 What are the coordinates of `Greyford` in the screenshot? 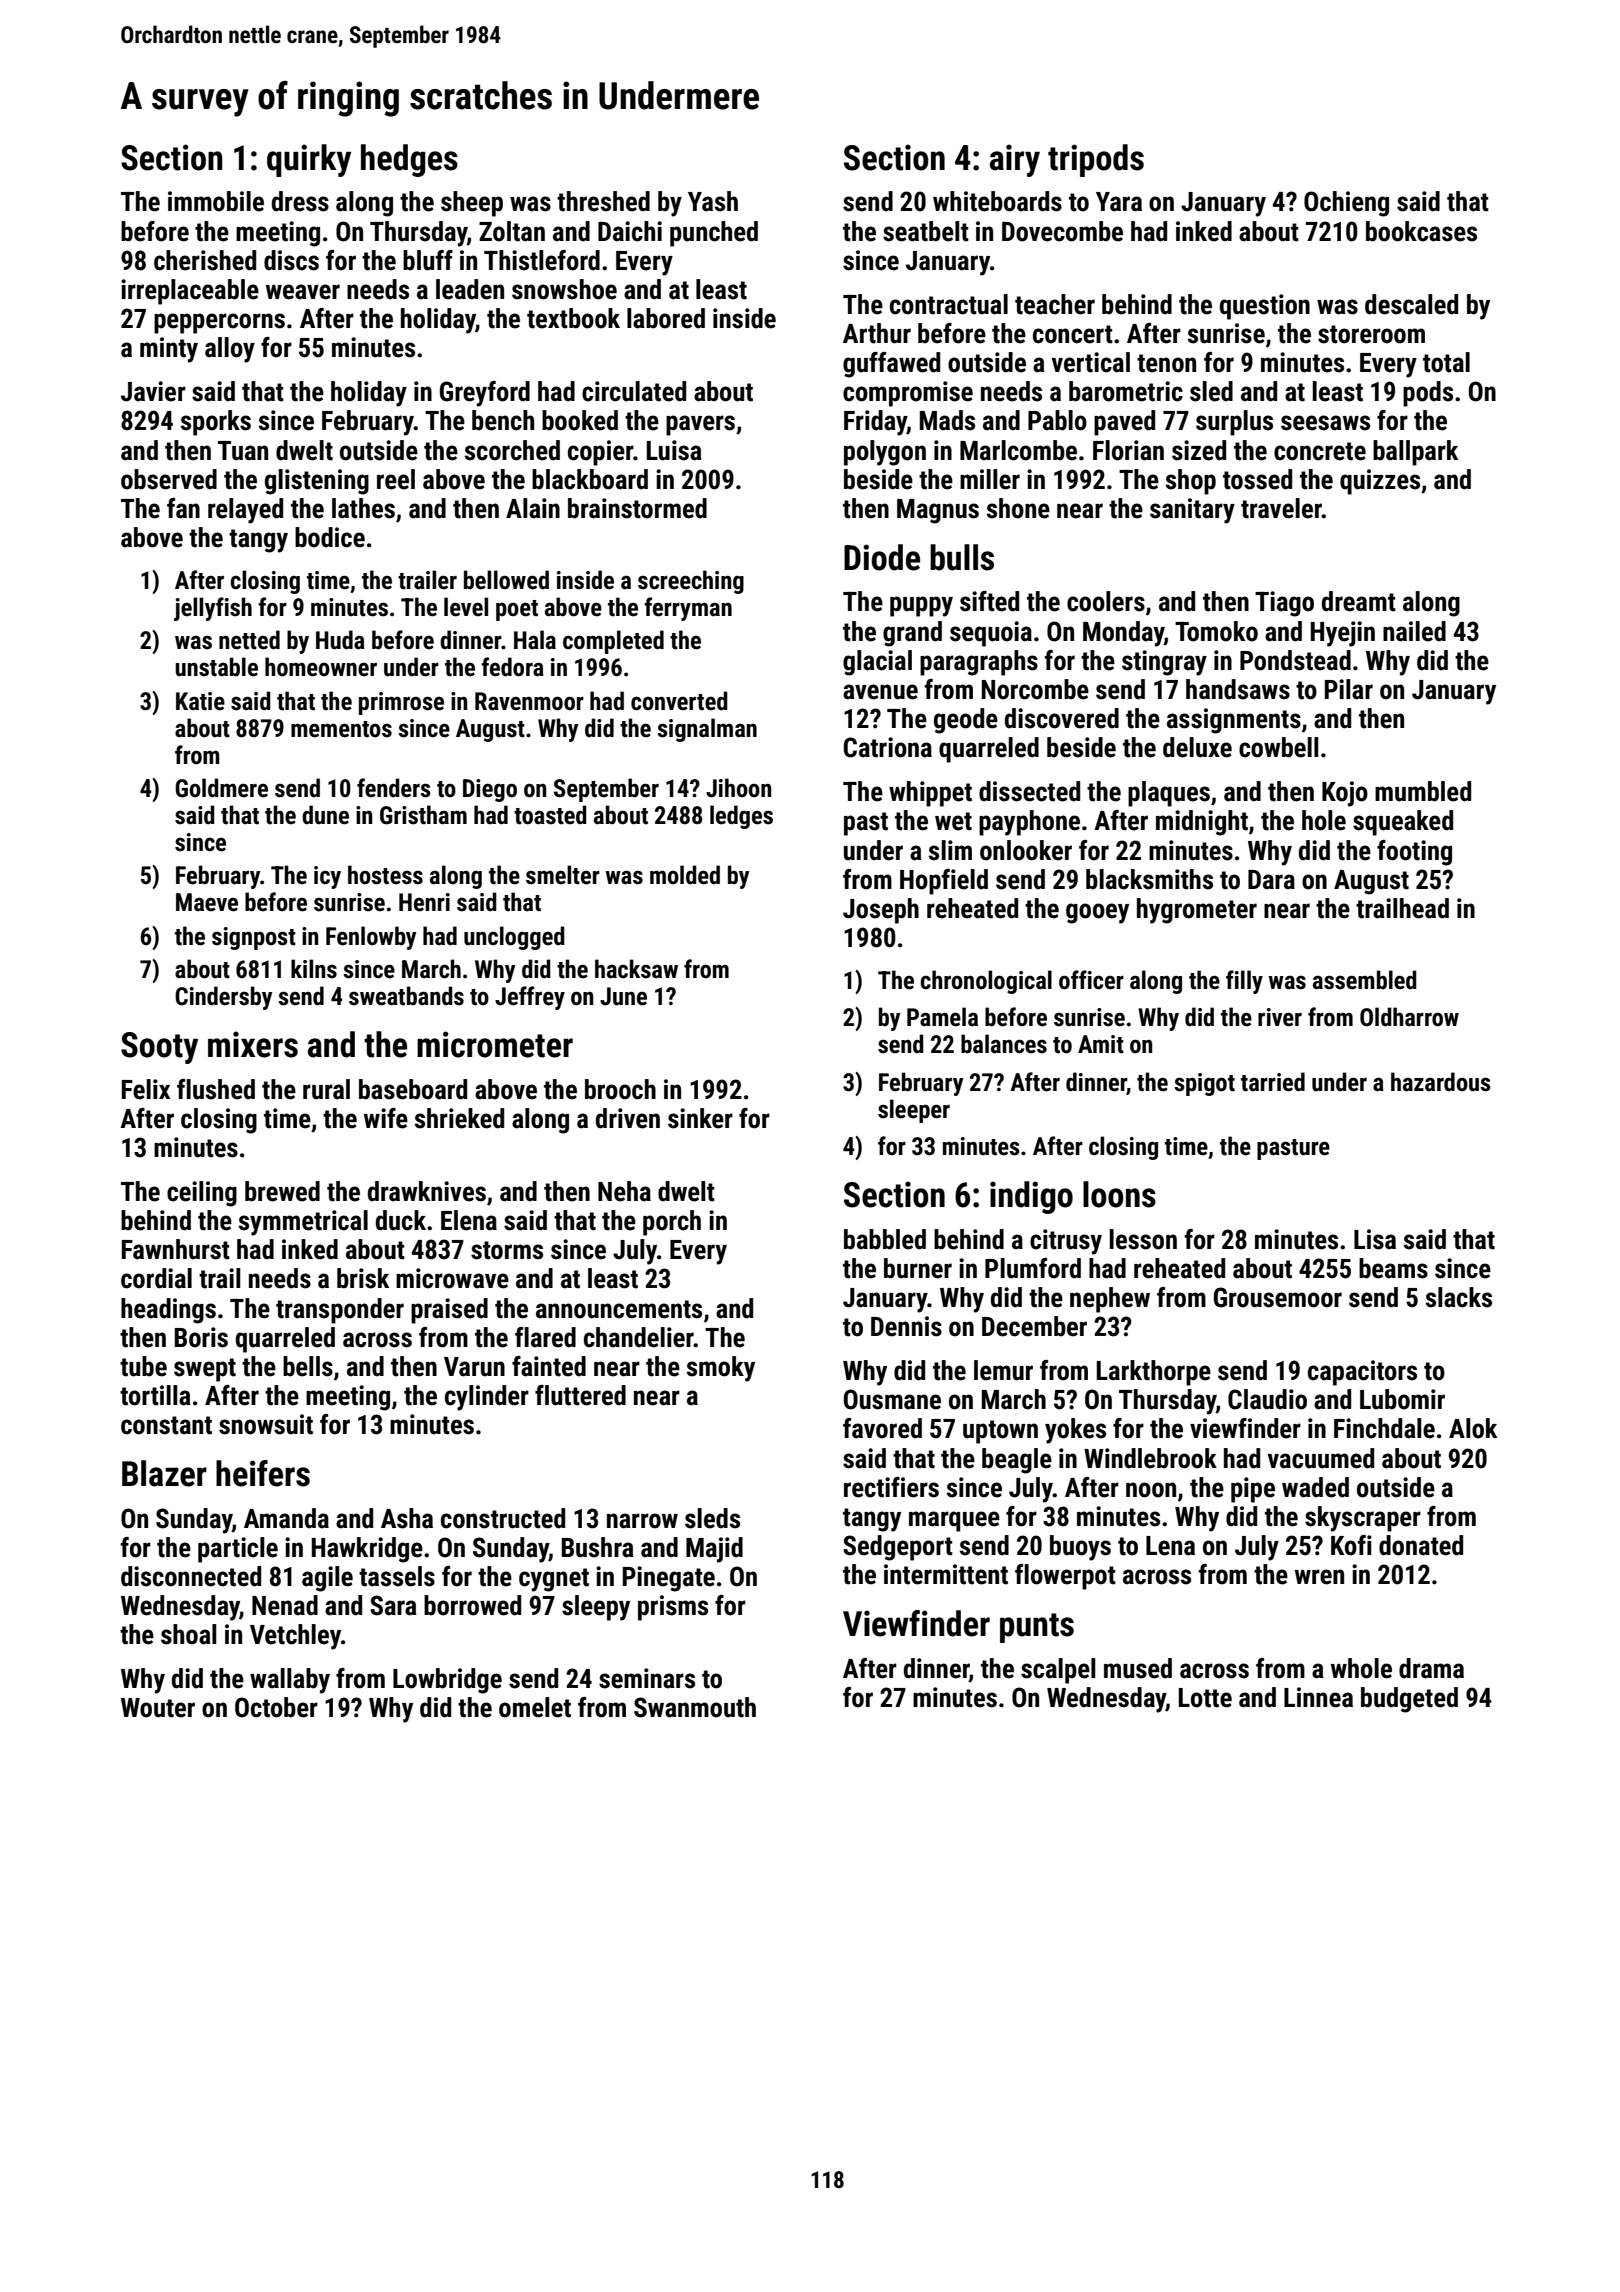 It's located at (485, 394).
